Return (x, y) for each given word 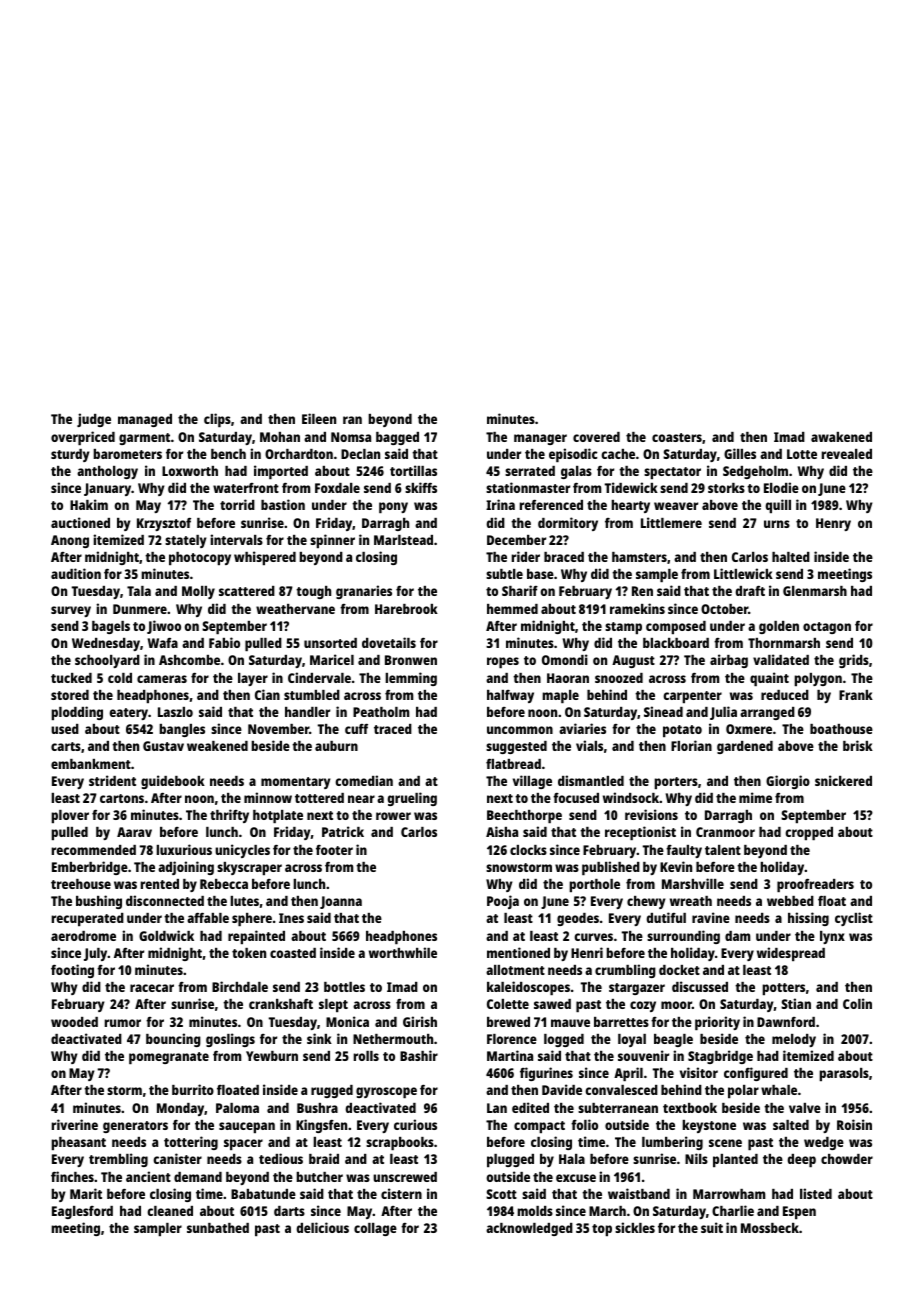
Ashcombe (189, 660)
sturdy (70, 455)
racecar (152, 988)
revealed (847, 454)
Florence (512, 1039)
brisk (858, 745)
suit (712, 1227)
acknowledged (529, 1229)
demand (198, 1177)
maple (560, 696)
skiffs (421, 487)
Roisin (854, 1124)
